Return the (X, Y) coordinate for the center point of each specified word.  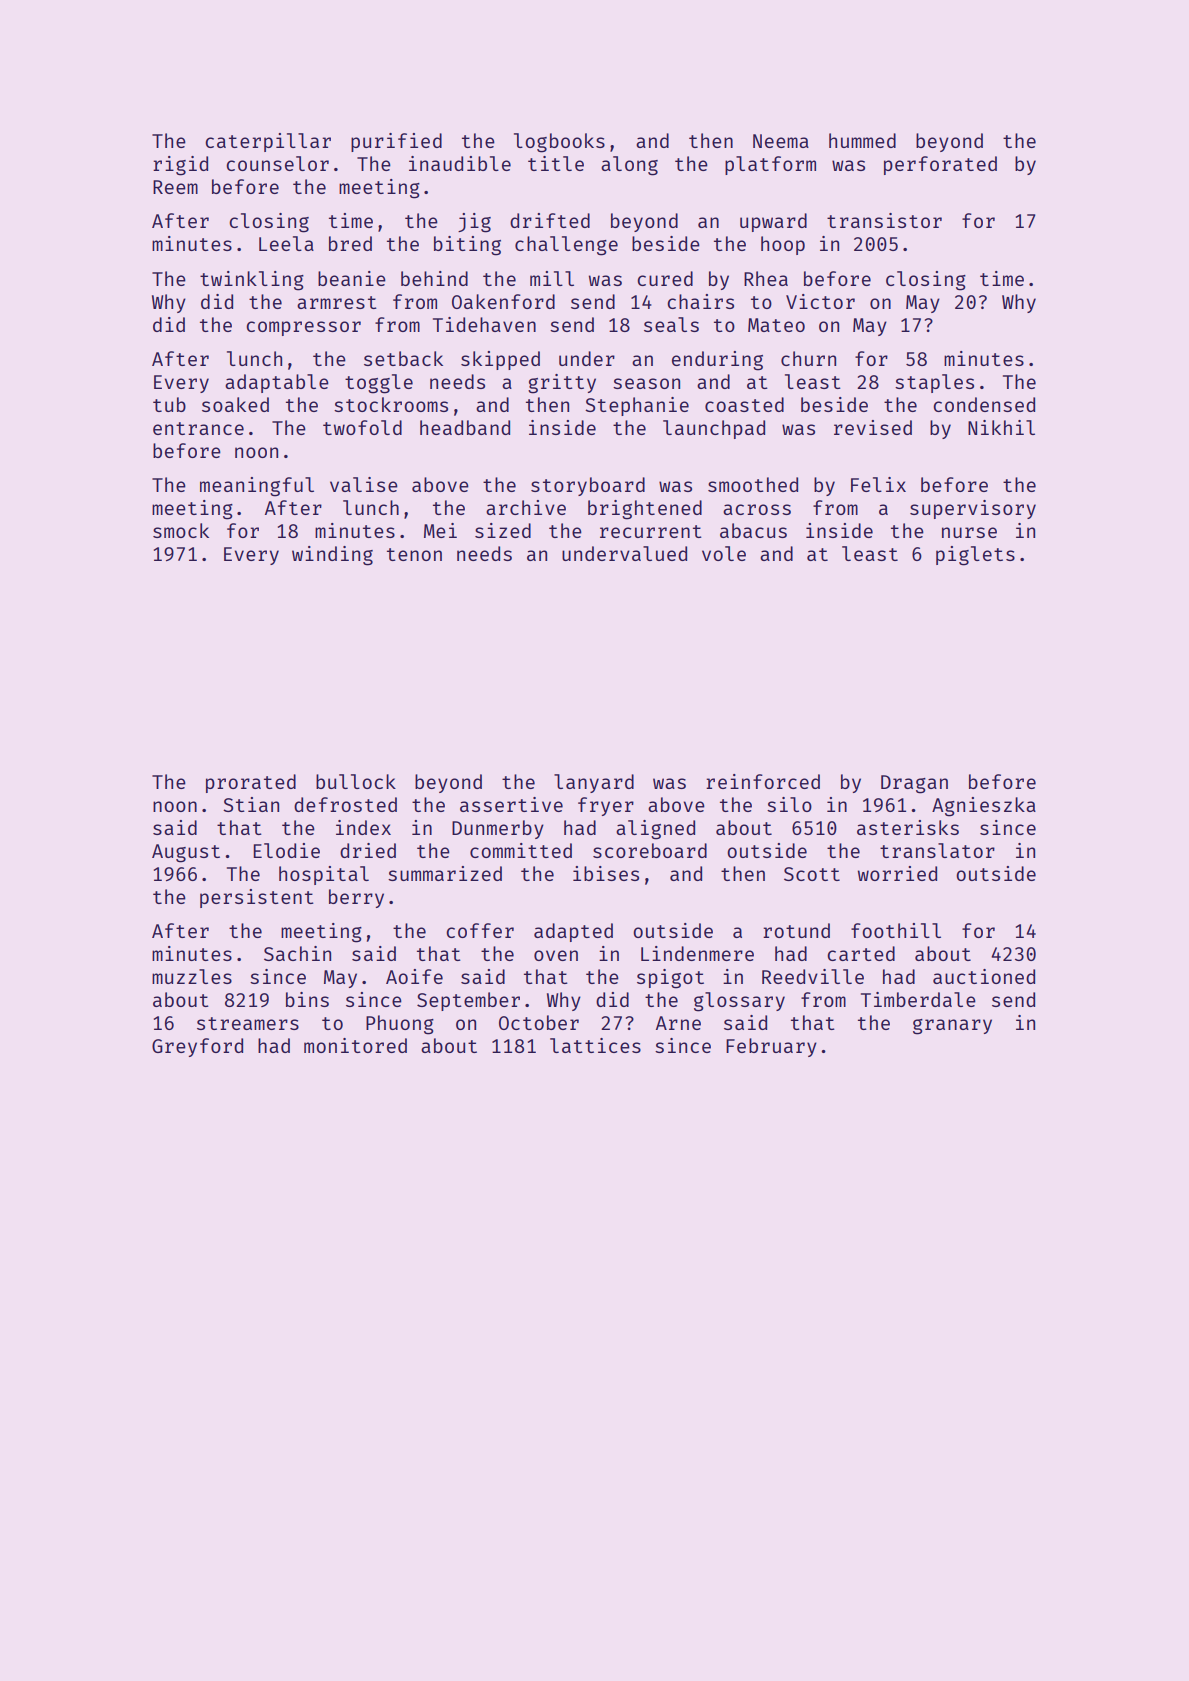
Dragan (914, 784)
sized (503, 530)
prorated (251, 783)
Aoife (414, 976)
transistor (884, 220)
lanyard (594, 783)
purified (396, 142)
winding (332, 556)
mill (552, 278)
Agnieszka (984, 807)
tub (169, 404)
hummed (862, 140)
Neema (781, 141)
